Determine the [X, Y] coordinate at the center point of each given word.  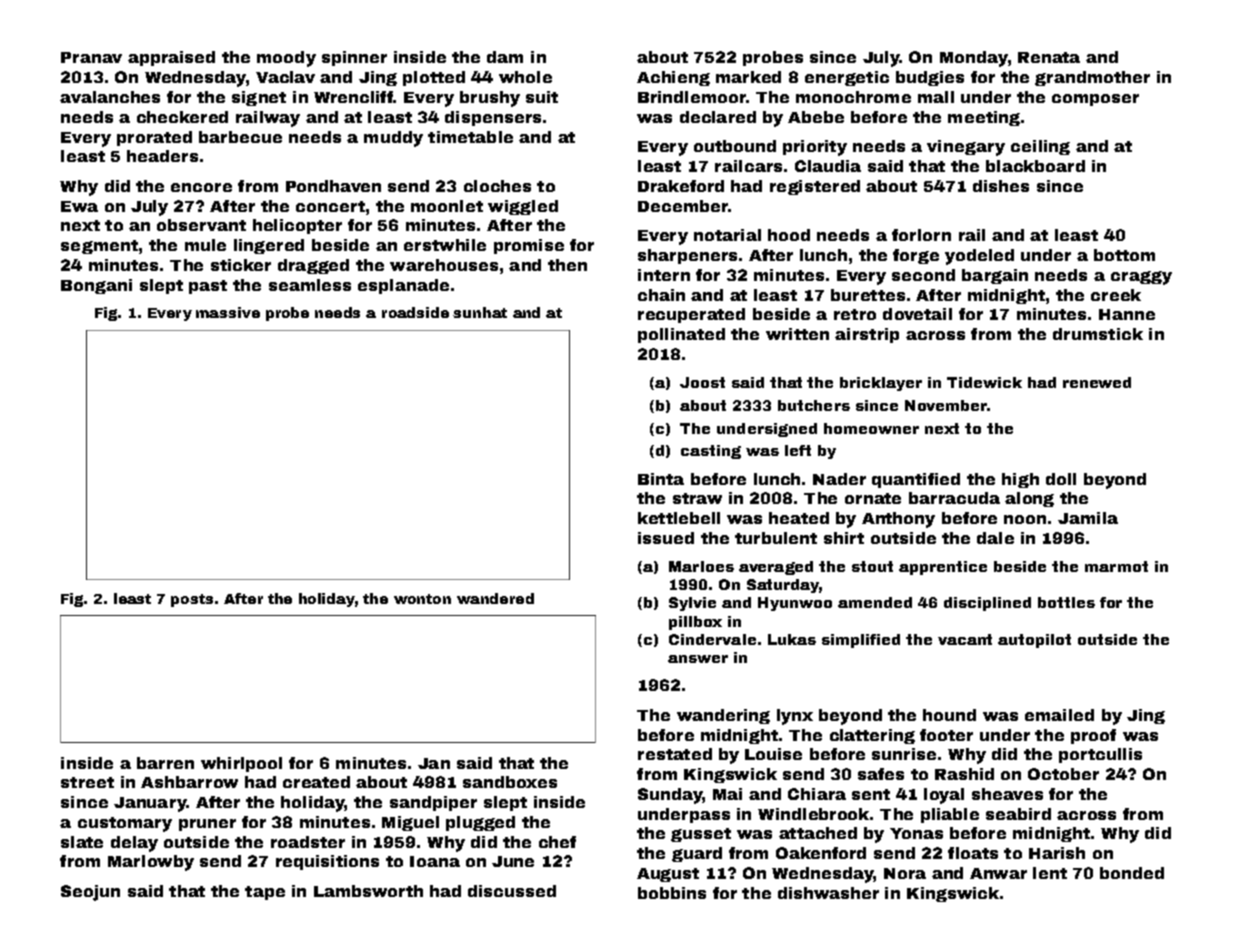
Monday [974, 59]
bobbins [672, 893]
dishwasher [828, 893]
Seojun [90, 893]
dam [505, 57]
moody [286, 59]
